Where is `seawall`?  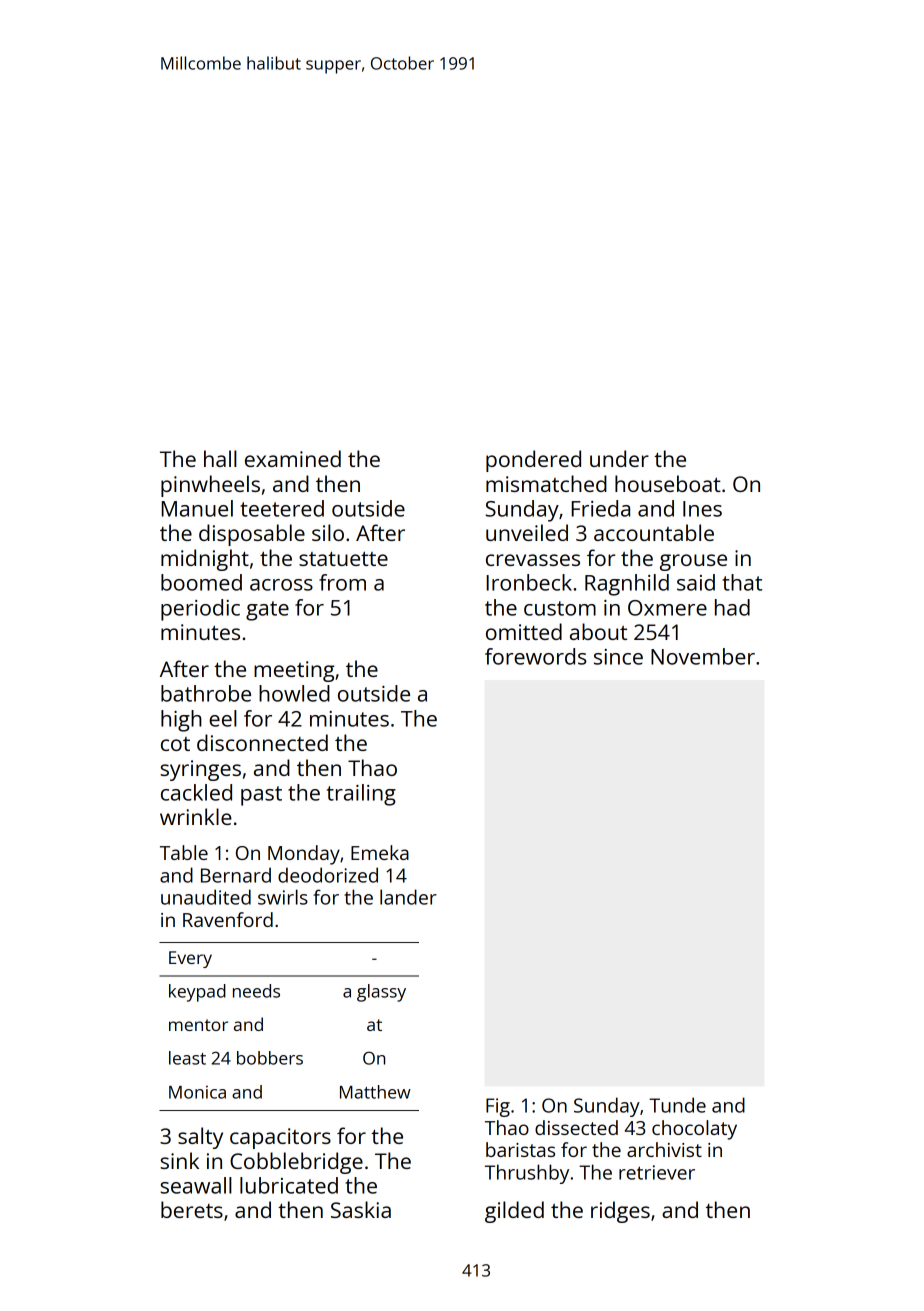 seawall is located at coordinates (196, 1185).
